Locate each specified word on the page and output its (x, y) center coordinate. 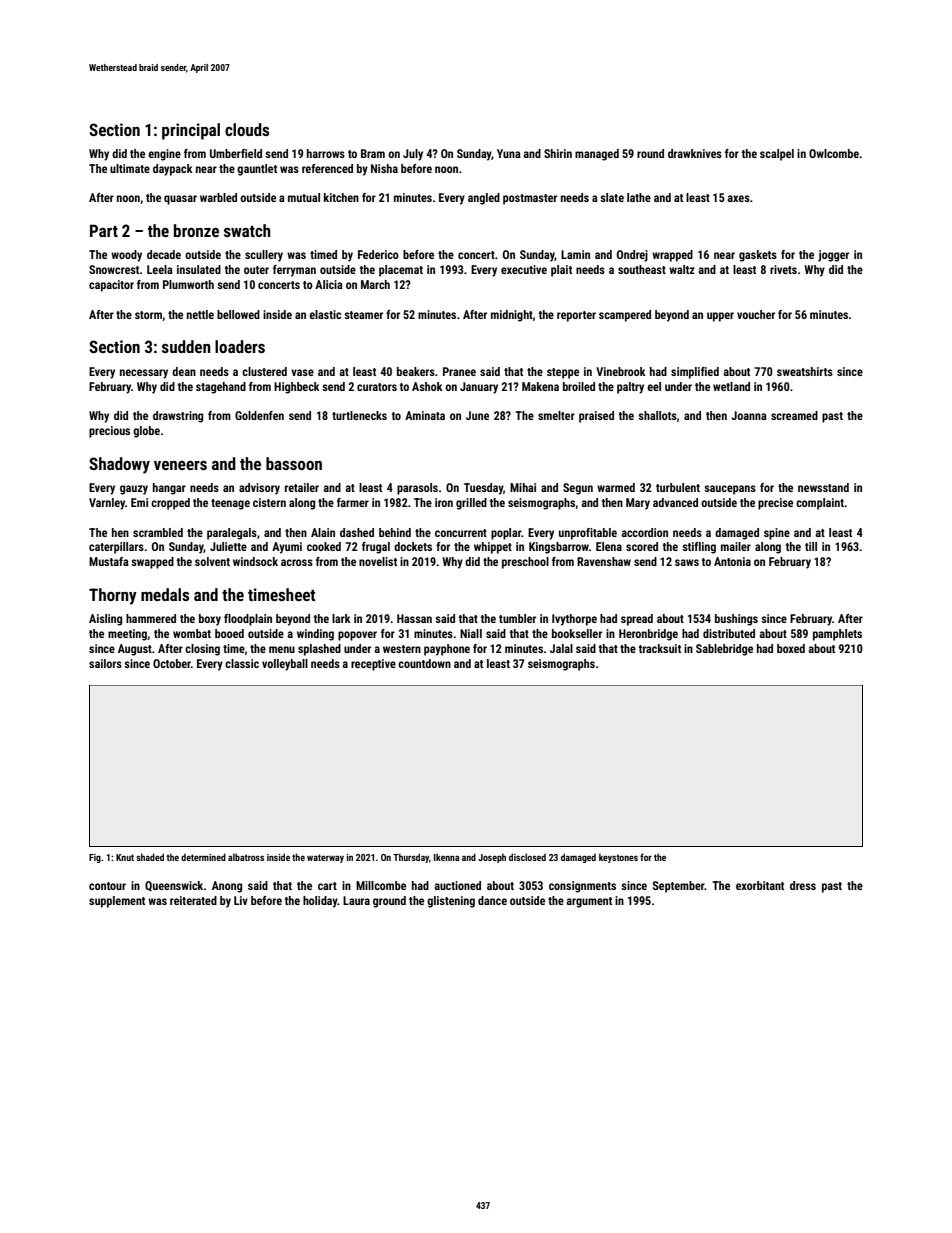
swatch (247, 230)
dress (803, 885)
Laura (356, 900)
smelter (556, 415)
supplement (117, 902)
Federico (378, 254)
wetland (731, 386)
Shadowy (119, 465)
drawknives (695, 153)
